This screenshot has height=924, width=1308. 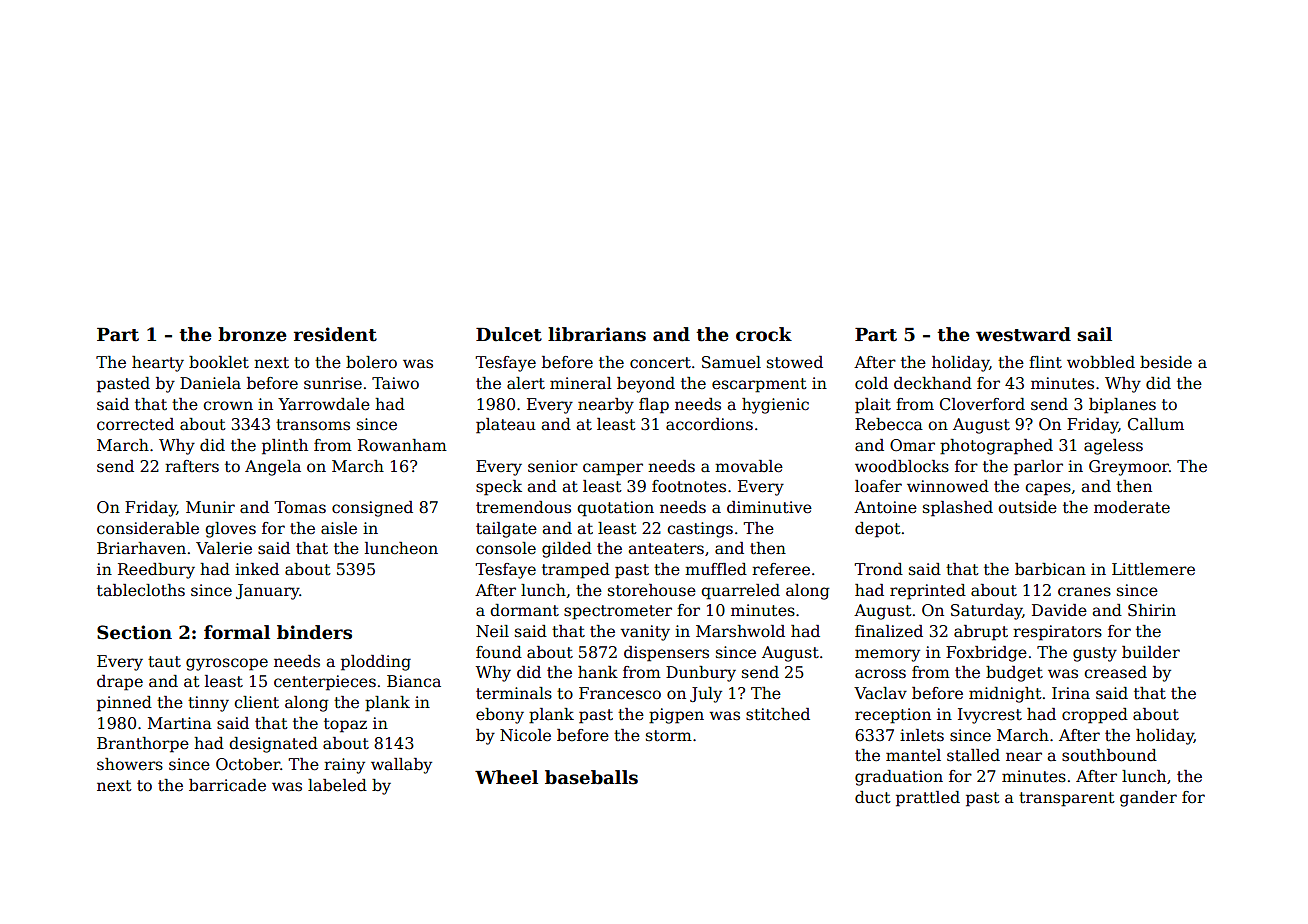 What do you see at coordinates (141, 548) in the screenshot?
I see `Briarhaven` at bounding box center [141, 548].
